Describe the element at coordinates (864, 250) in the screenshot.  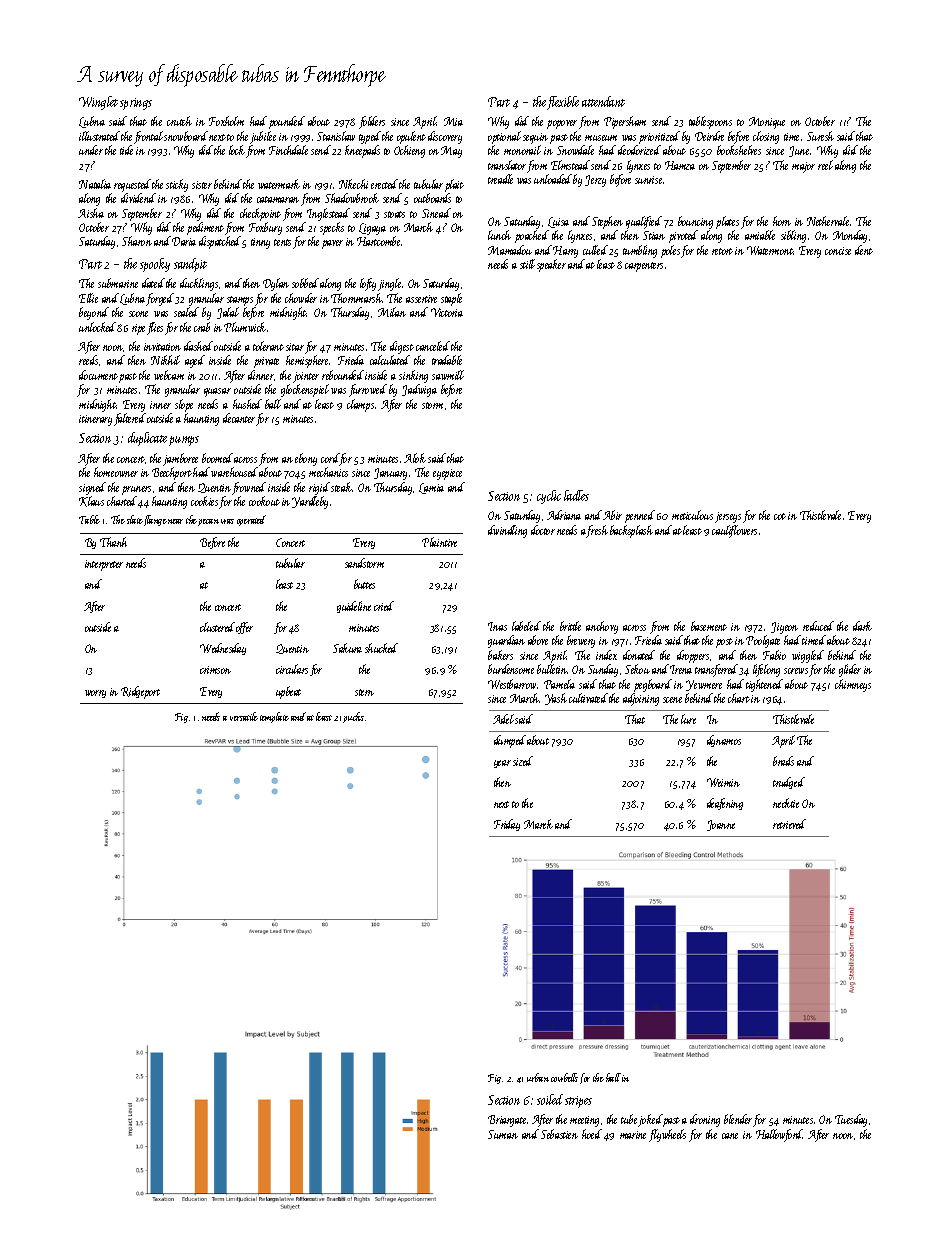
I see `dent` at that location.
